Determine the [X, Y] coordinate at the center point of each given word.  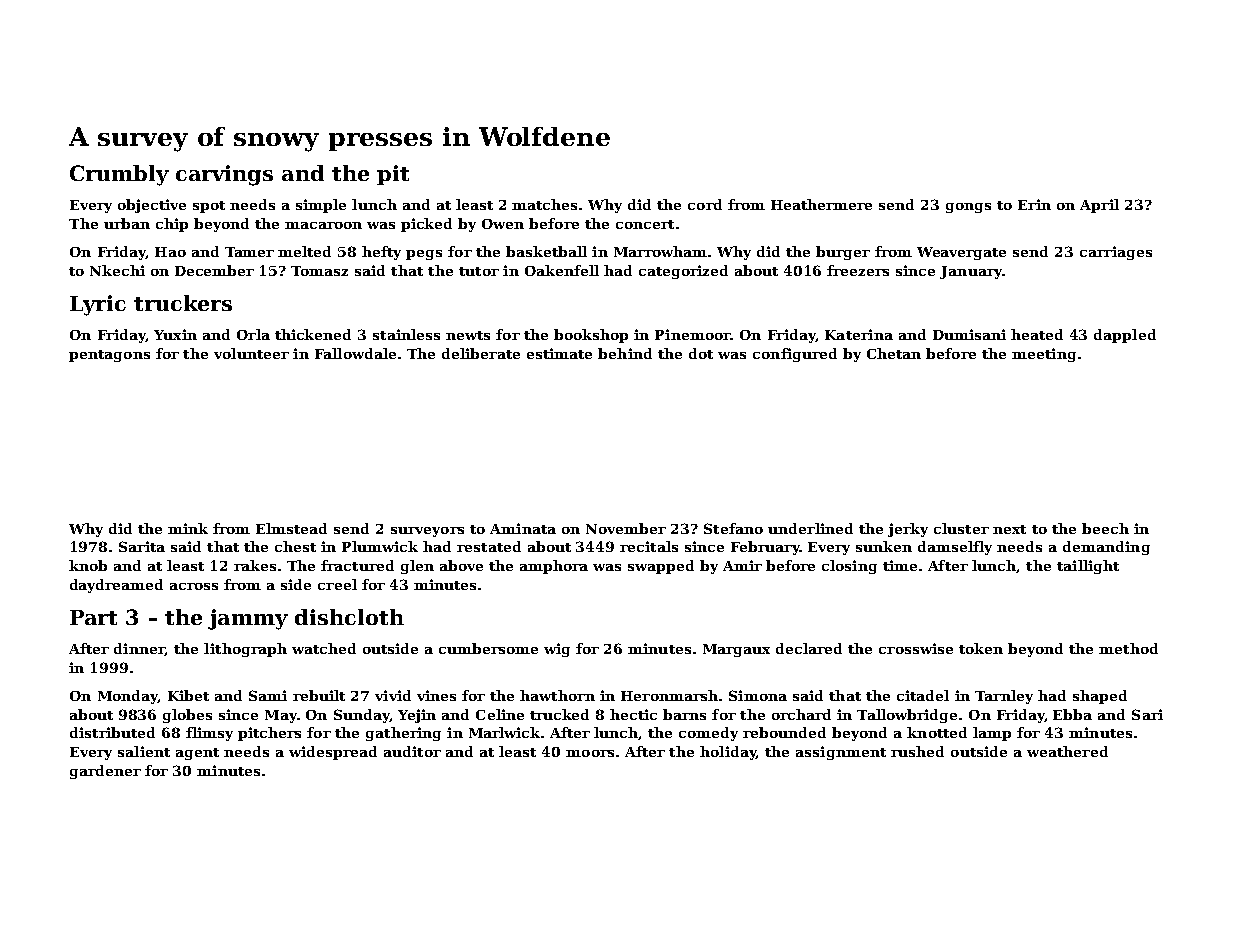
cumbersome [488, 648]
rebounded [784, 732]
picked [426, 225]
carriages [1116, 253]
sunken [884, 546]
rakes [255, 565]
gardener [105, 772]
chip [172, 225]
